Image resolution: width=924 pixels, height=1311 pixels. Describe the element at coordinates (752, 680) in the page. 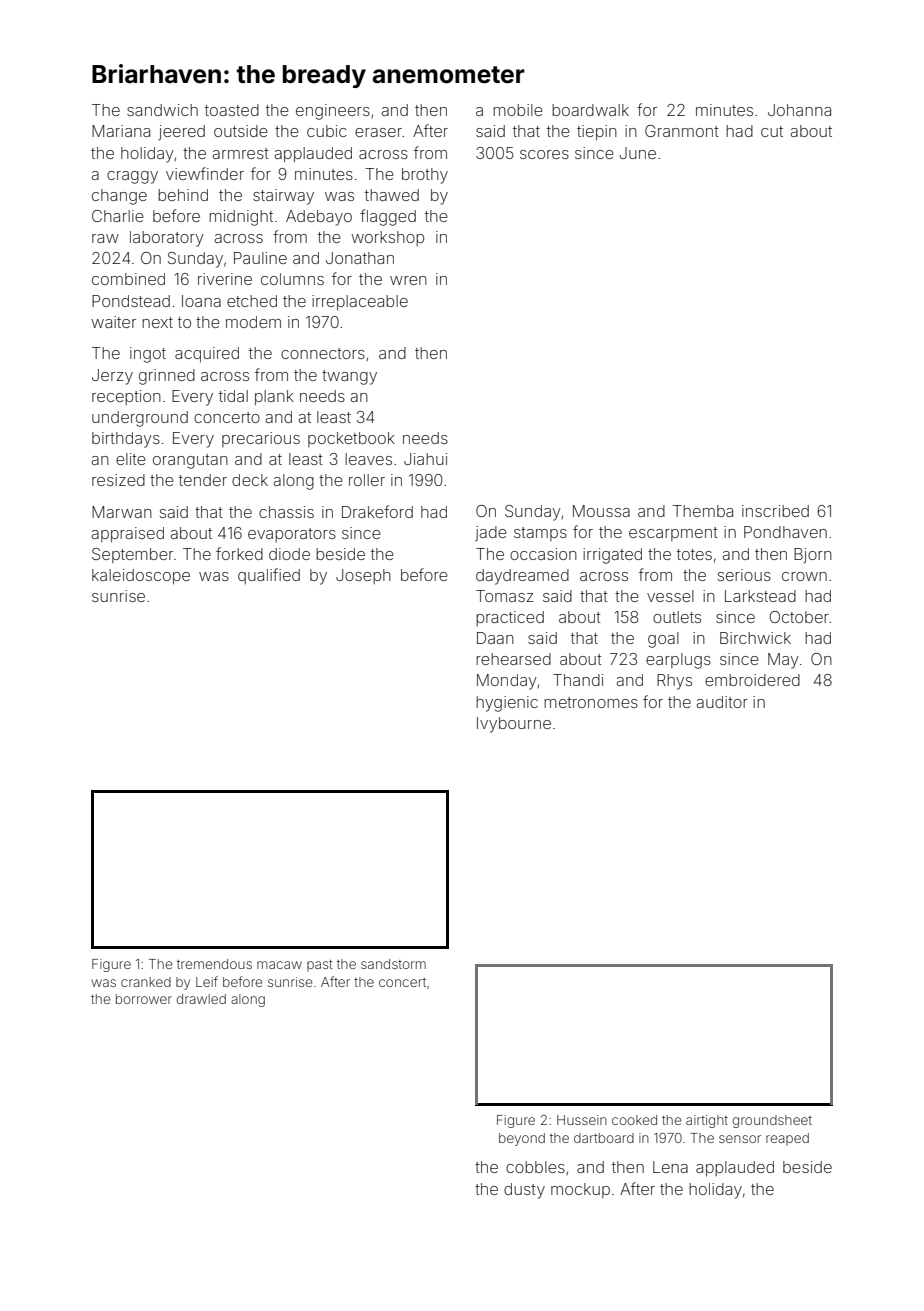

I see `embroidered` at that location.
